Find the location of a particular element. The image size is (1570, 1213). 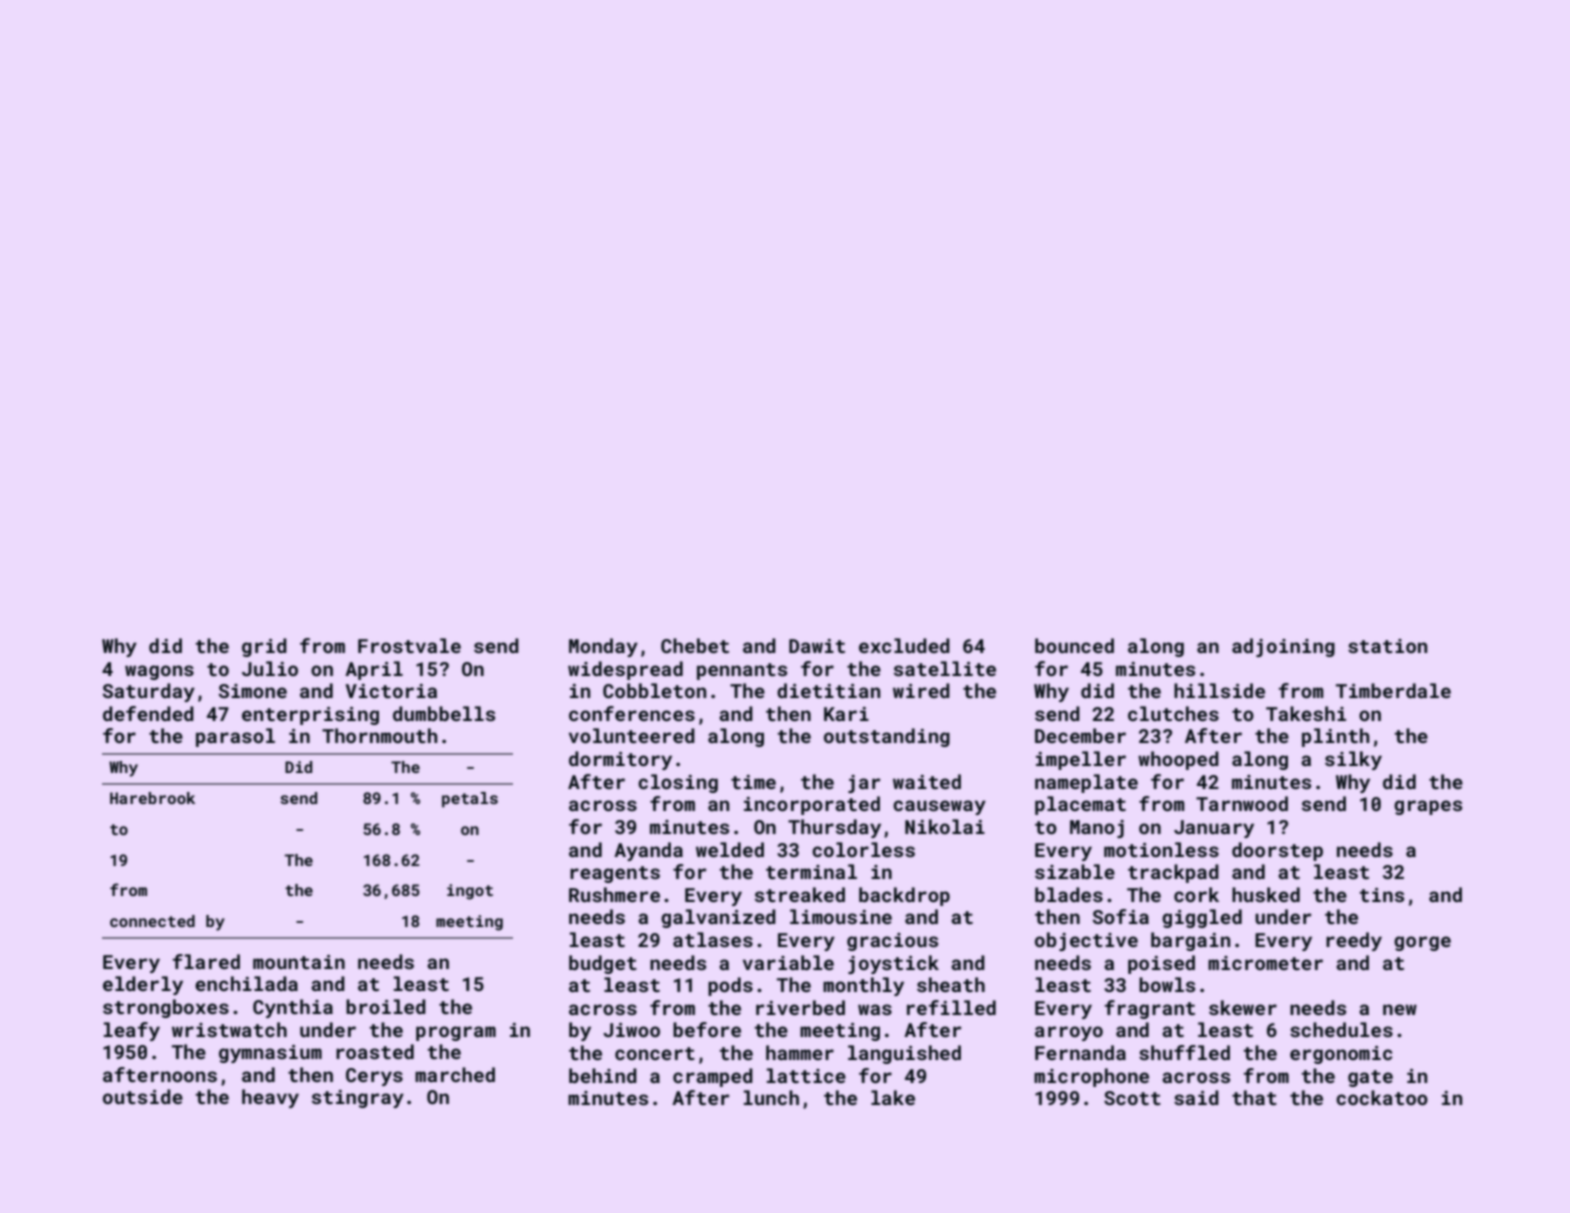

April is located at coordinates (374, 670).
